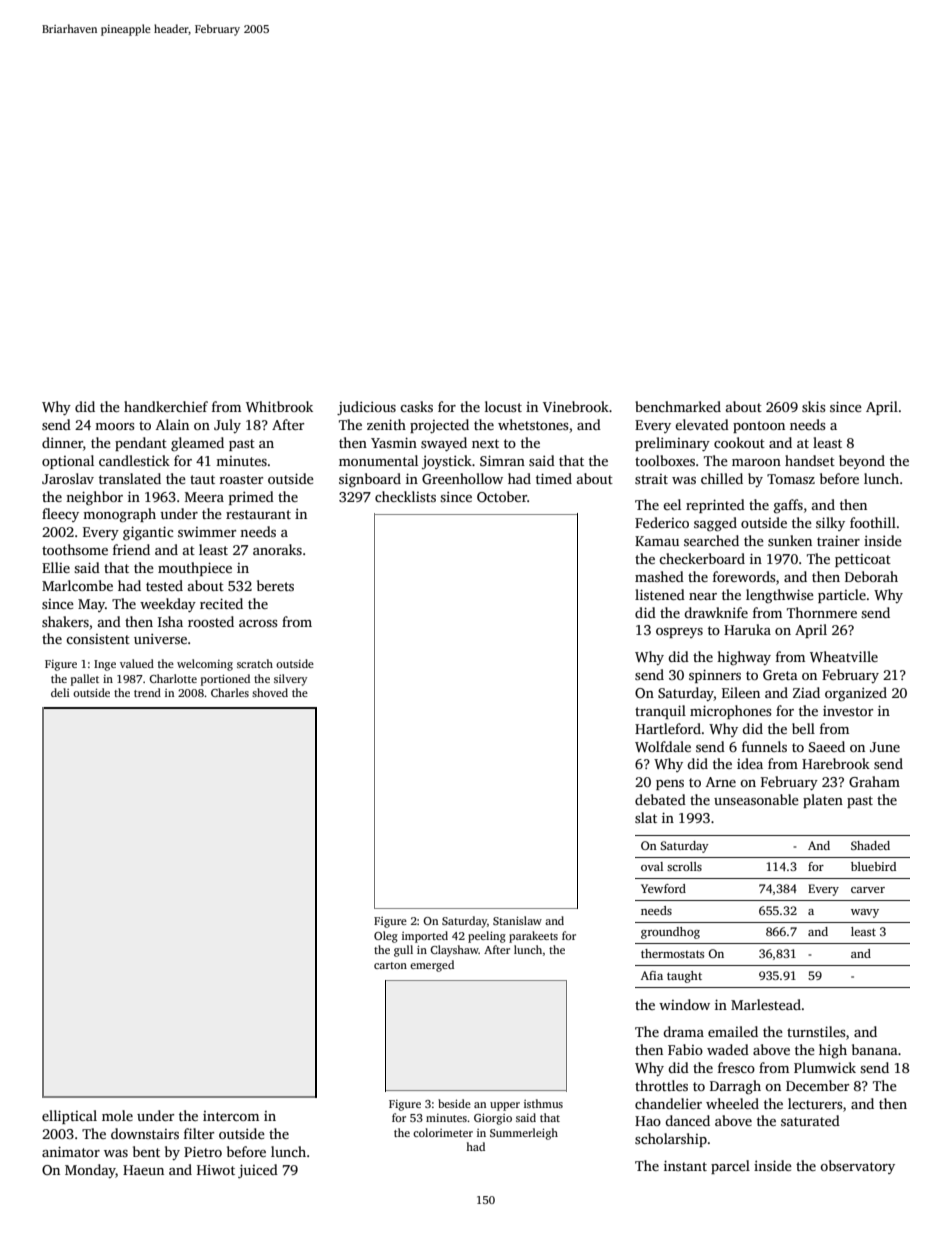 The width and height of the image is (952, 1233). What do you see at coordinates (816, 1031) in the image?
I see `turnstiles` at bounding box center [816, 1031].
